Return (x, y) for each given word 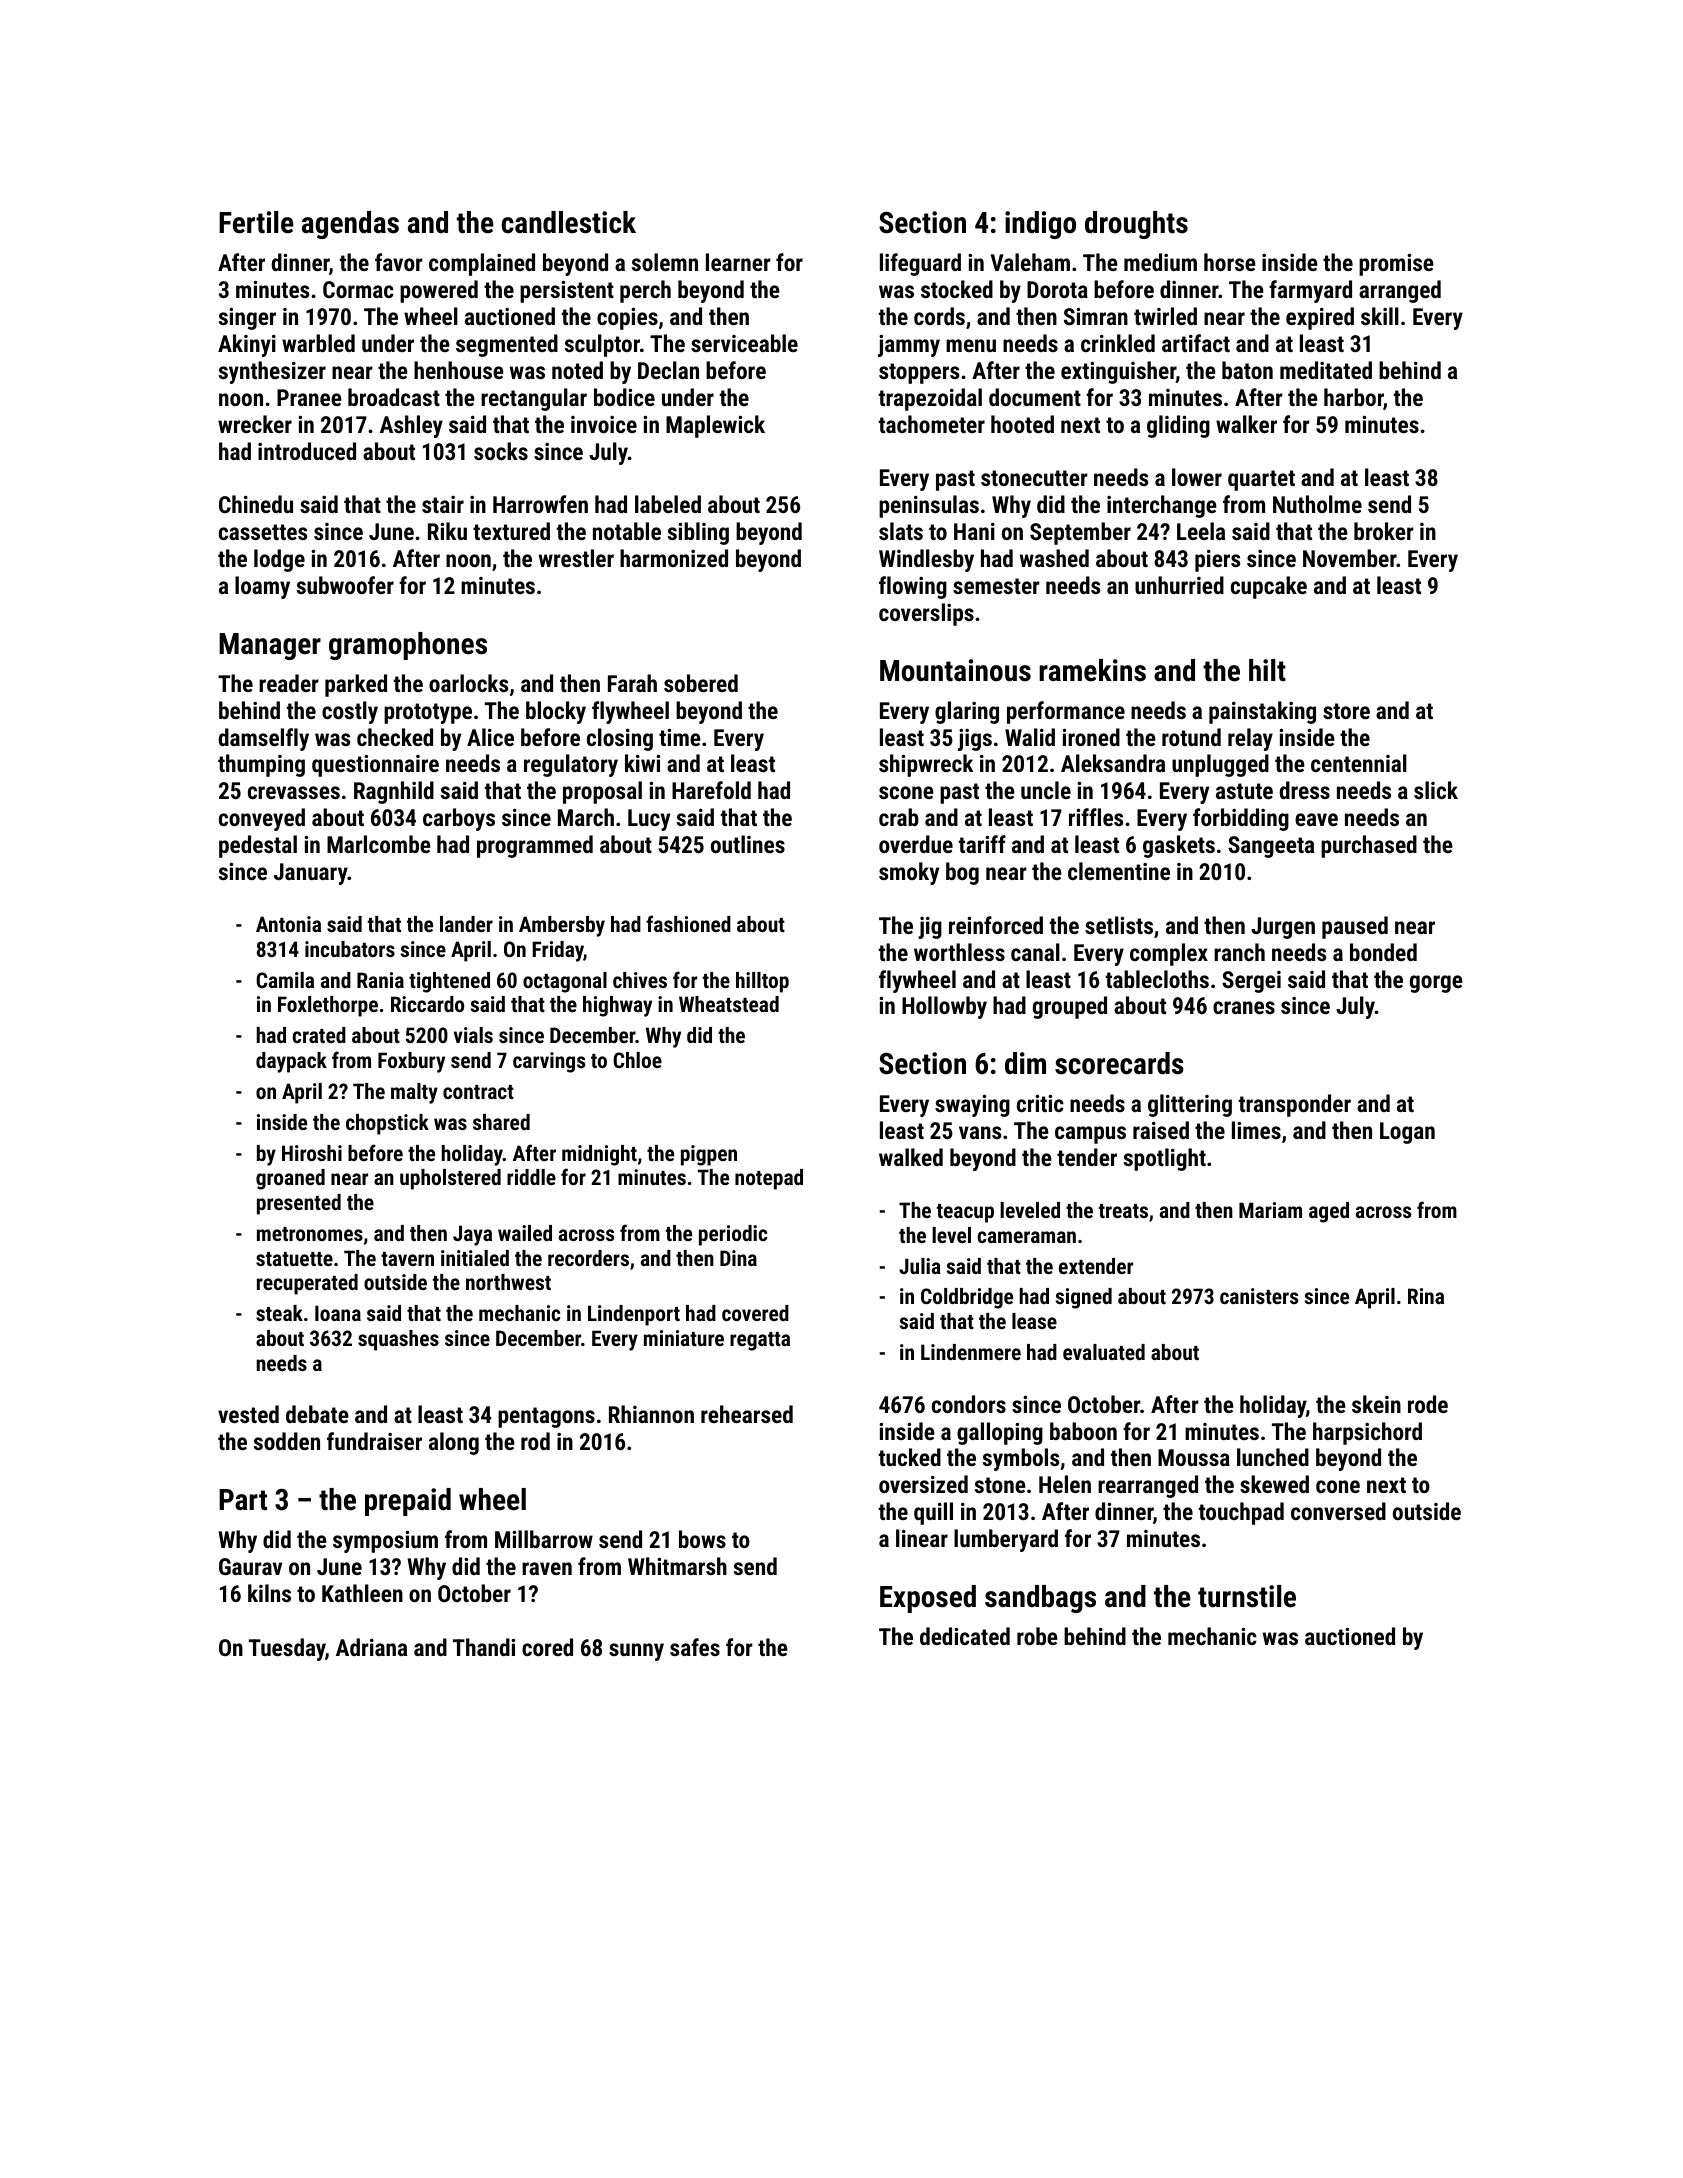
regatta (760, 1341)
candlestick (569, 222)
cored (547, 1647)
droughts (1136, 225)
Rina (1426, 1296)
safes (695, 1647)
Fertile (256, 222)
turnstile (1247, 1596)
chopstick (387, 1124)
